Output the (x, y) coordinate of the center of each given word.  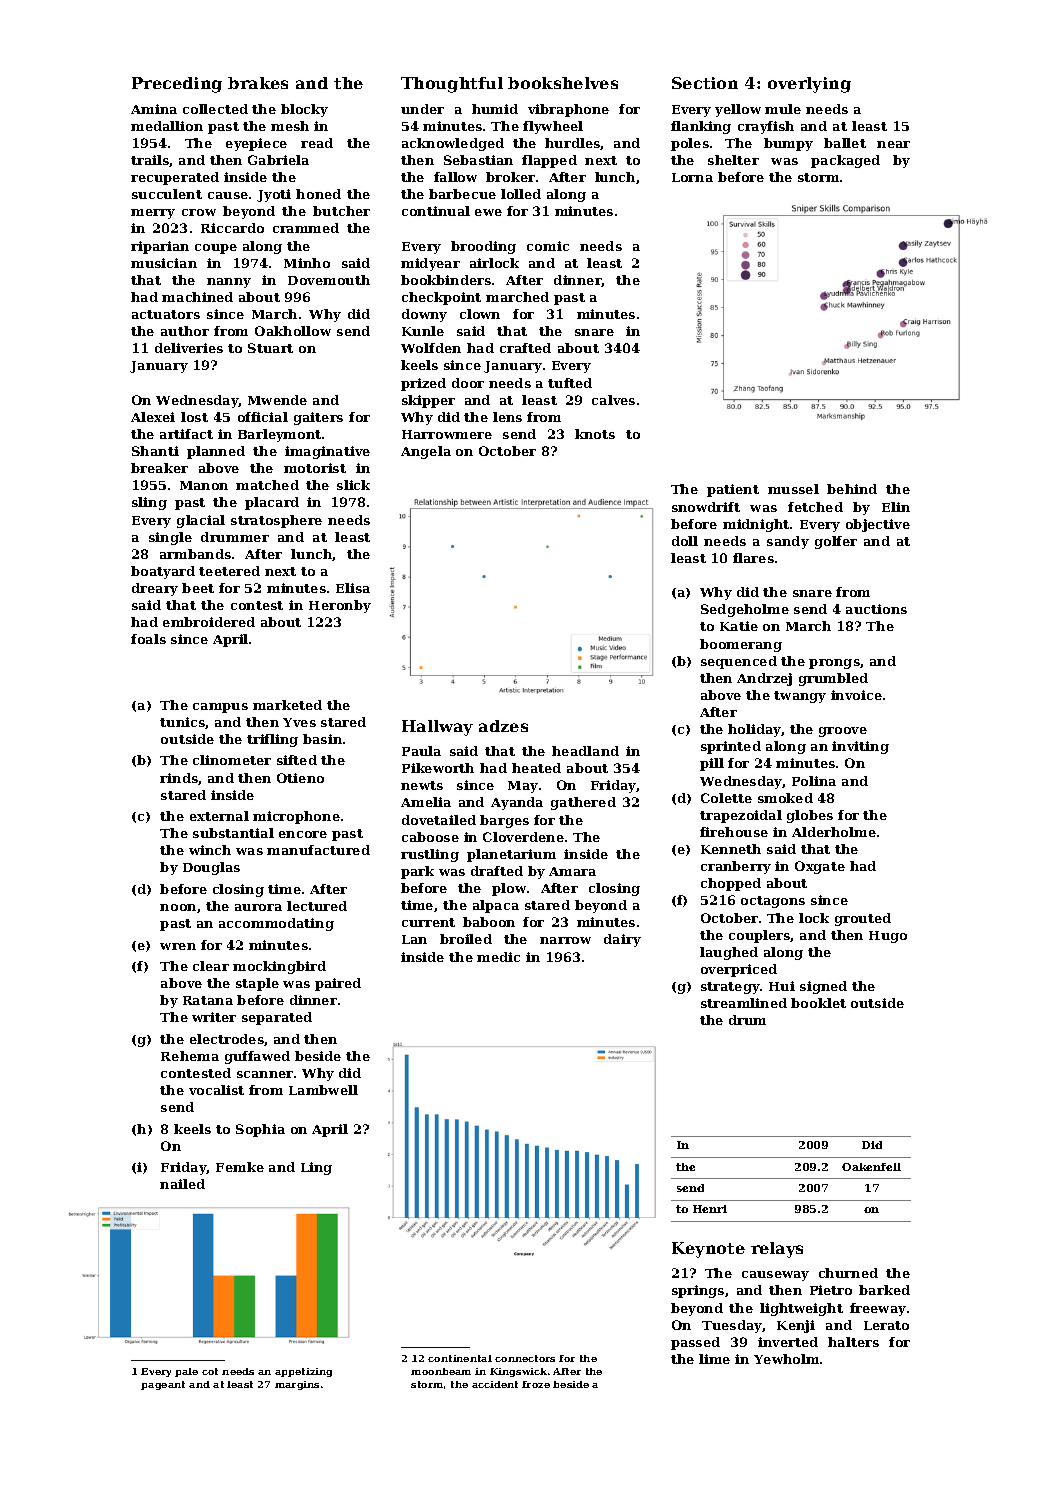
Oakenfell (871, 1167)
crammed (306, 228)
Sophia (260, 1130)
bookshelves (563, 83)
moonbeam (441, 1371)
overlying (809, 85)
